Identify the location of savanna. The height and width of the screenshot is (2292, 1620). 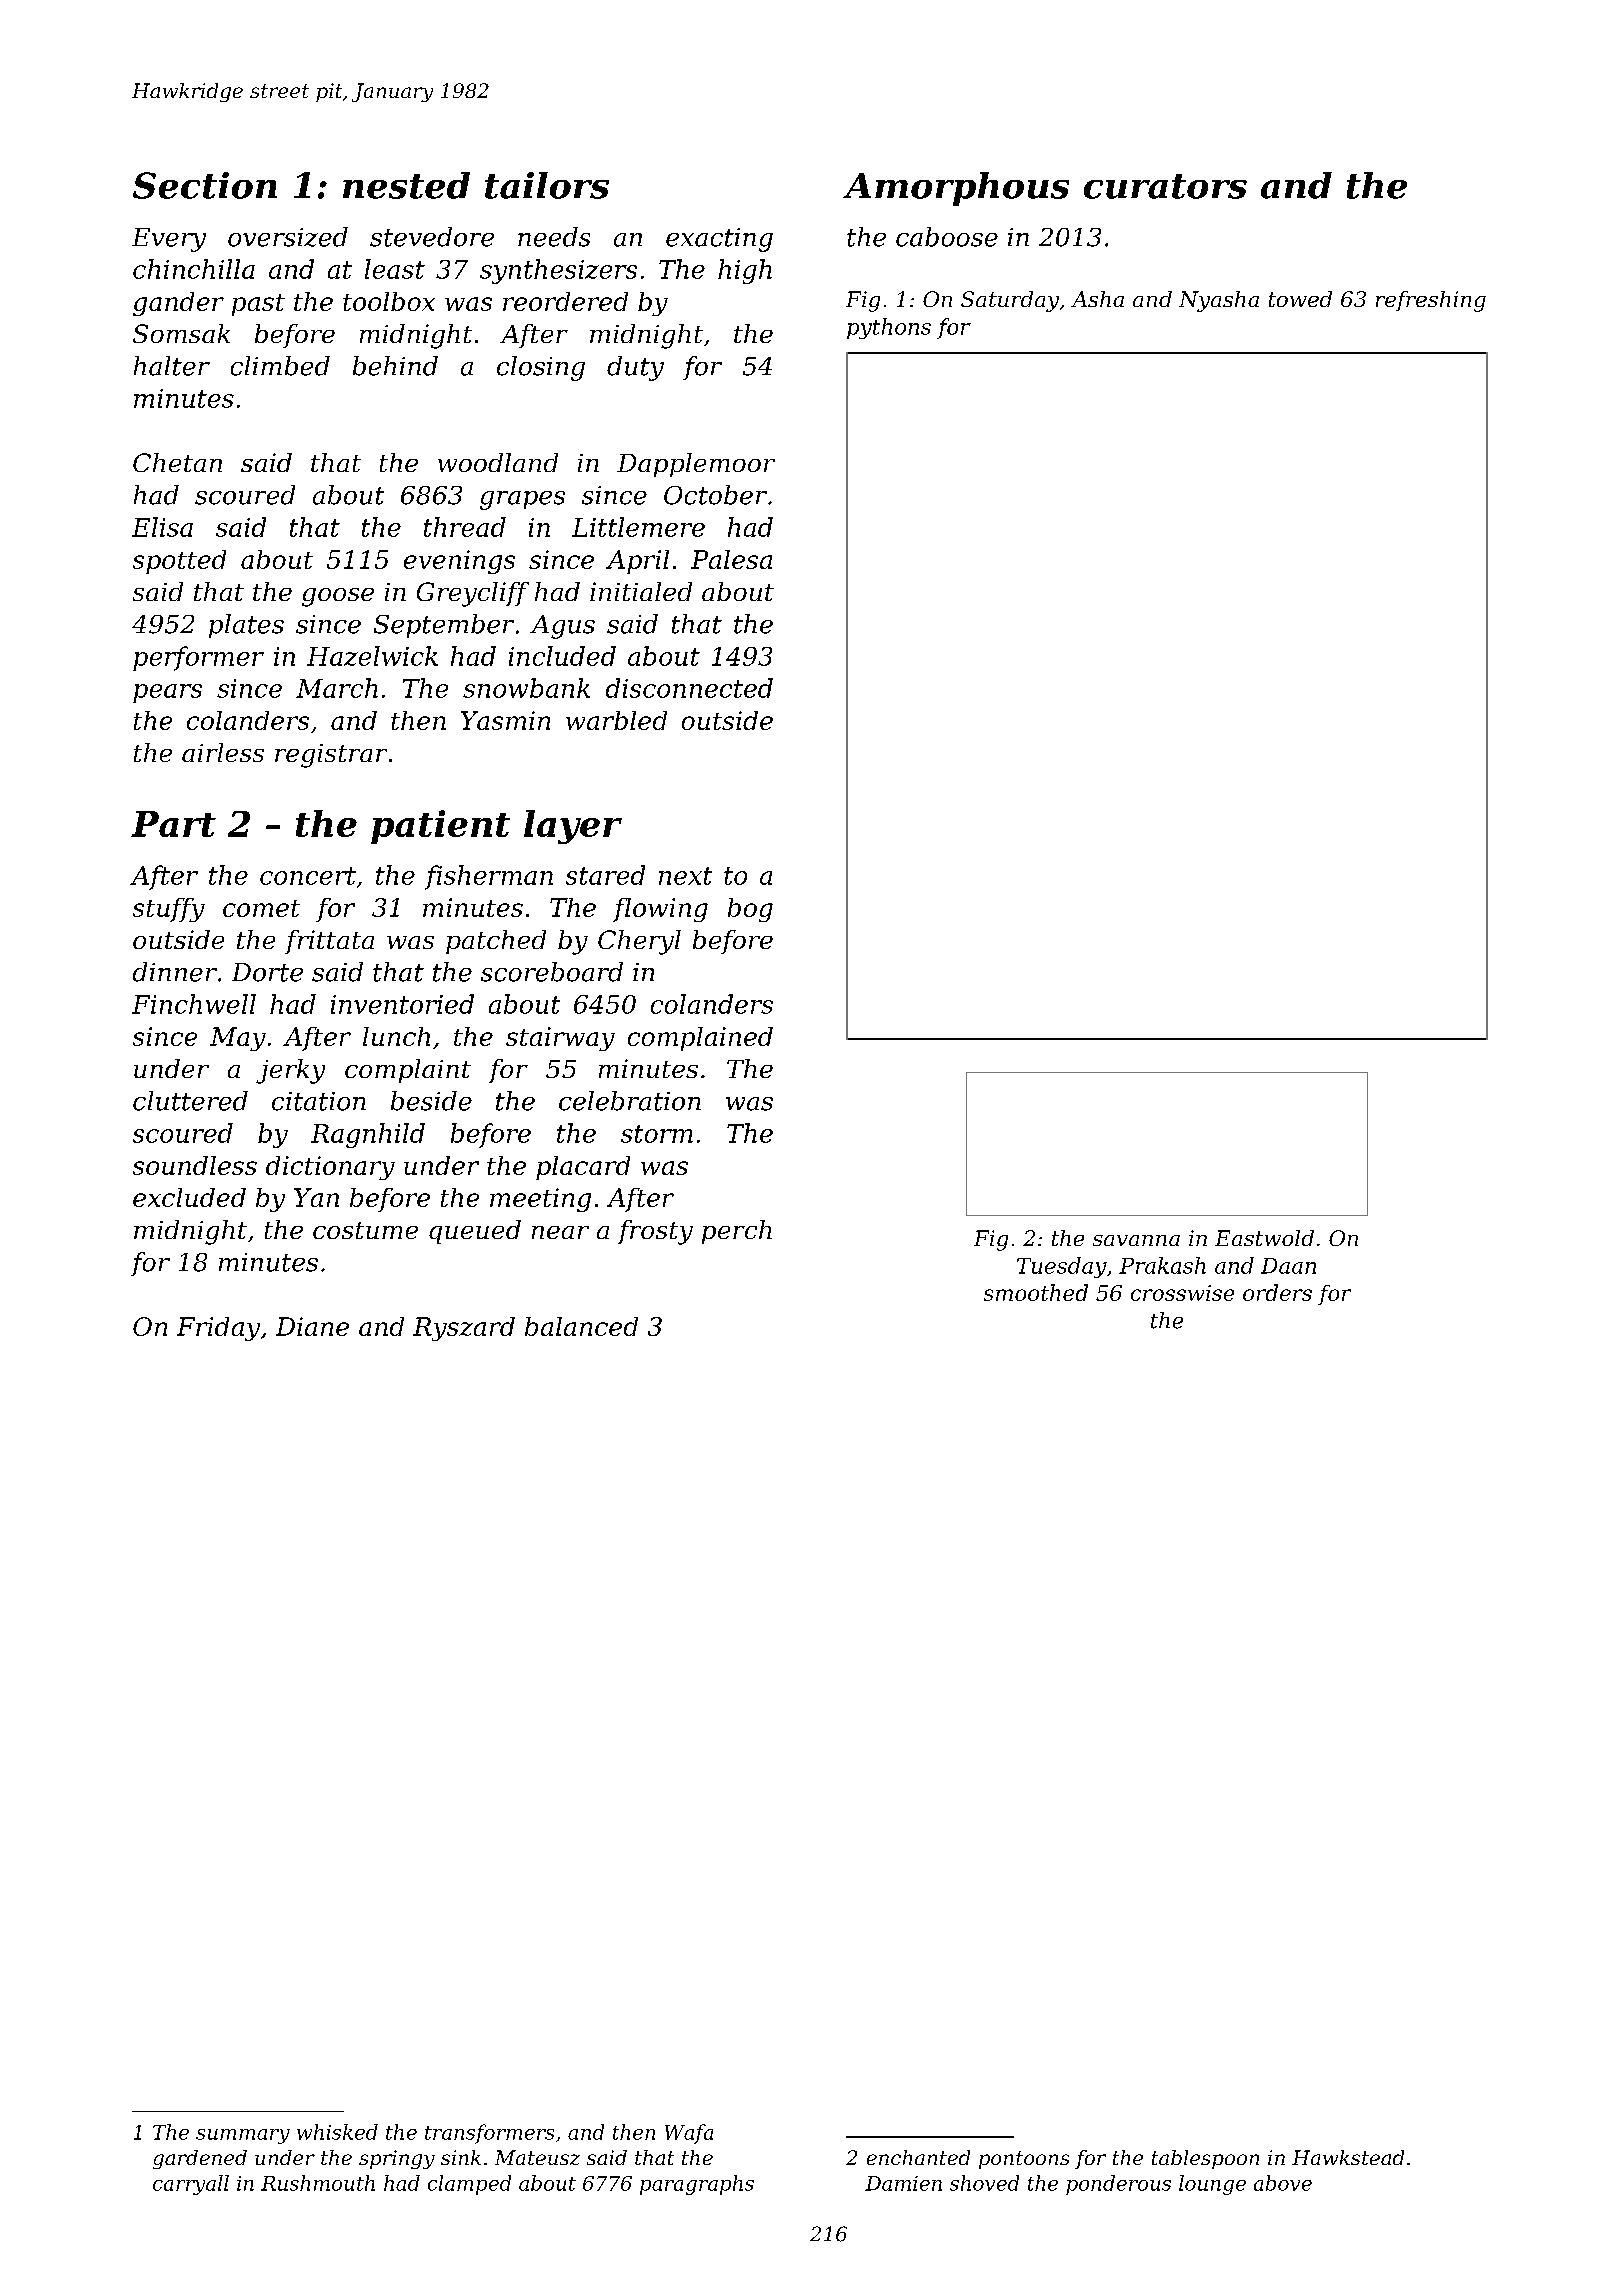
(1136, 1240).
